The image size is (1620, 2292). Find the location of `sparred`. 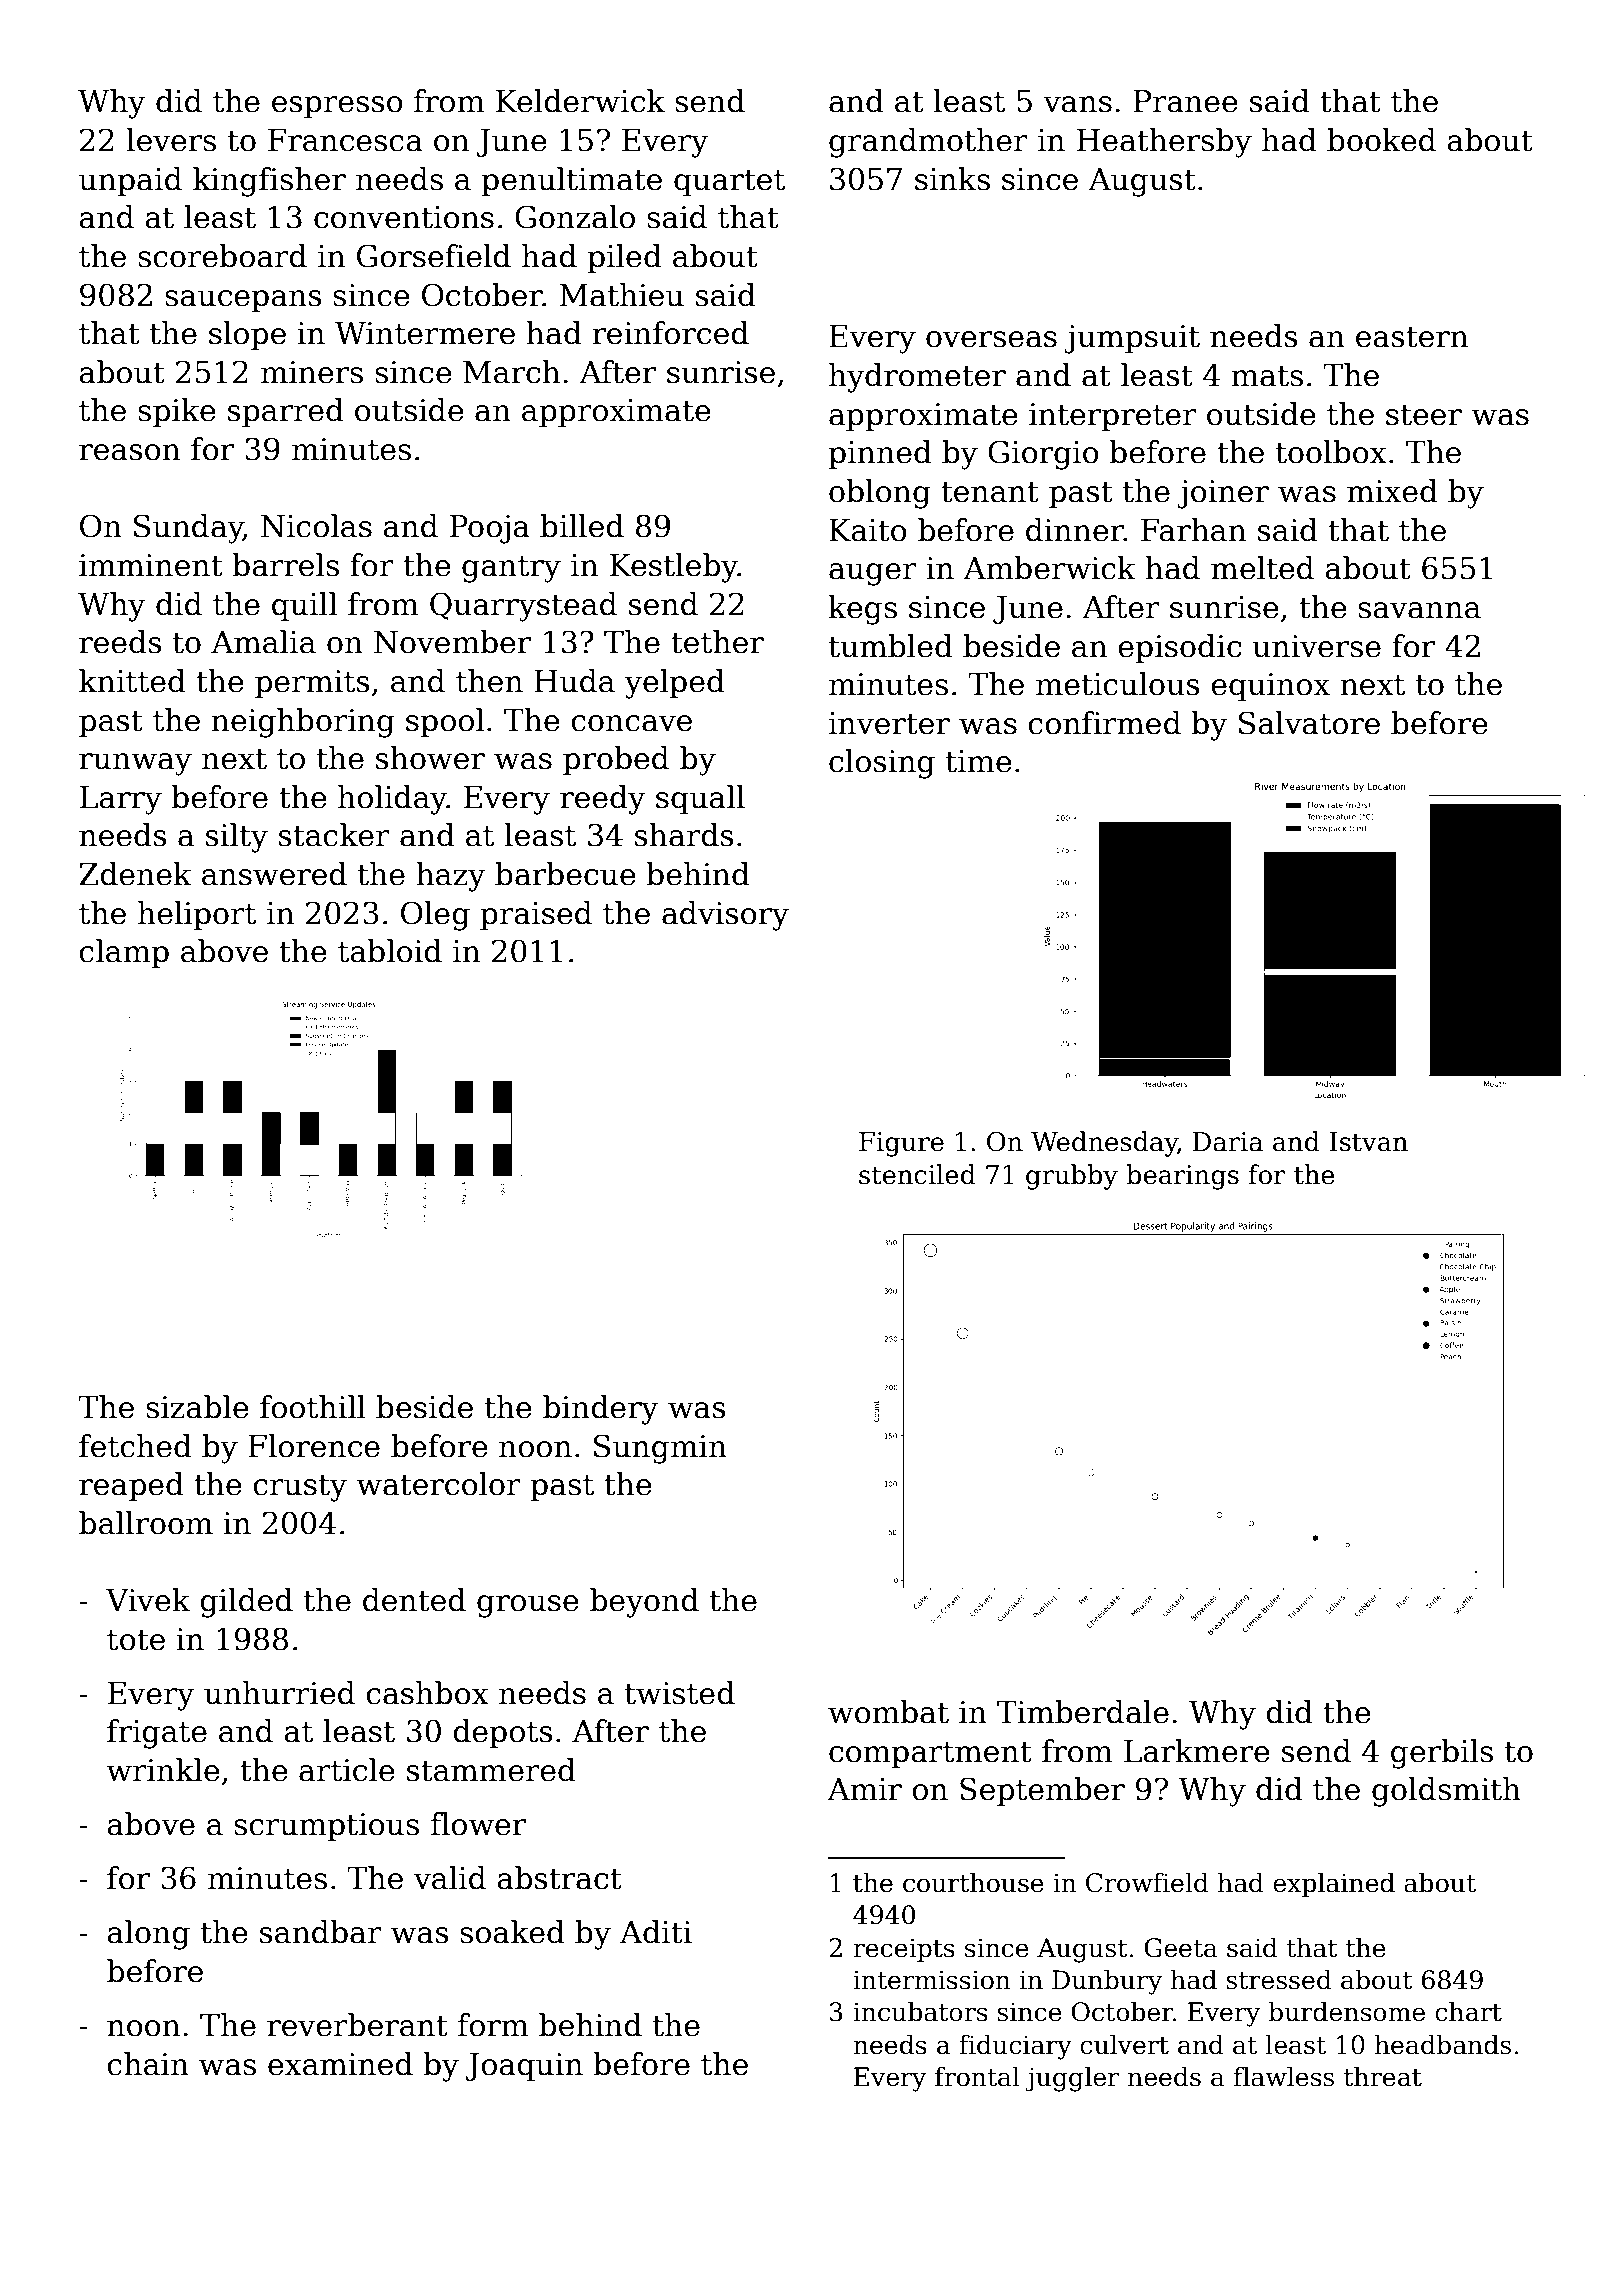

sparred is located at coordinates (286, 412).
